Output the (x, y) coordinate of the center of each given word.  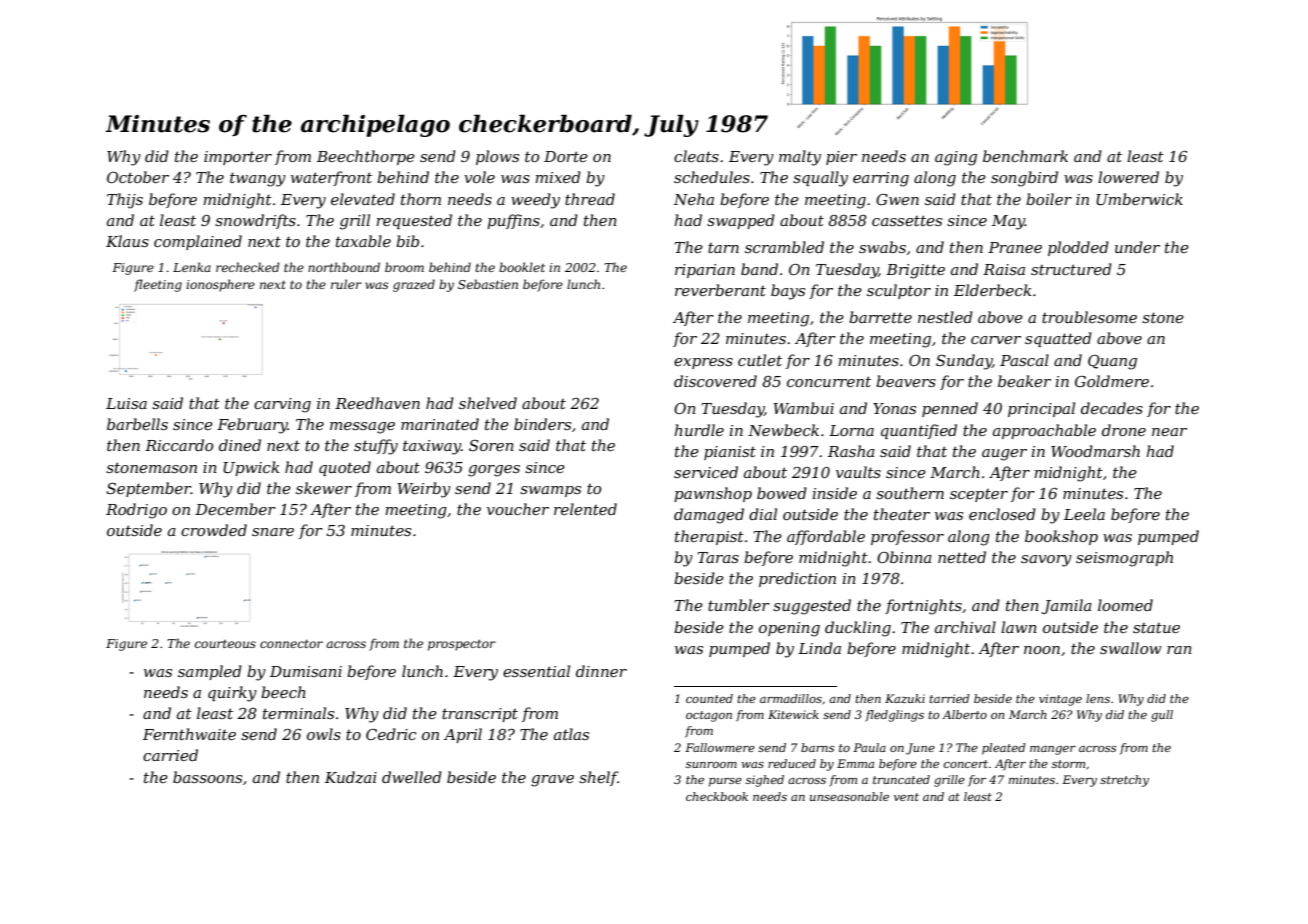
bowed (782, 493)
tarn (723, 248)
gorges (494, 471)
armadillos (791, 698)
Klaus (127, 241)
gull (1162, 716)
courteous (225, 644)
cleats (696, 156)
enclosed (1002, 514)
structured (1071, 269)
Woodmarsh (1095, 451)
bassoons (207, 777)
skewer (324, 488)
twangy (258, 179)
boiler (1049, 199)
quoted (345, 468)
